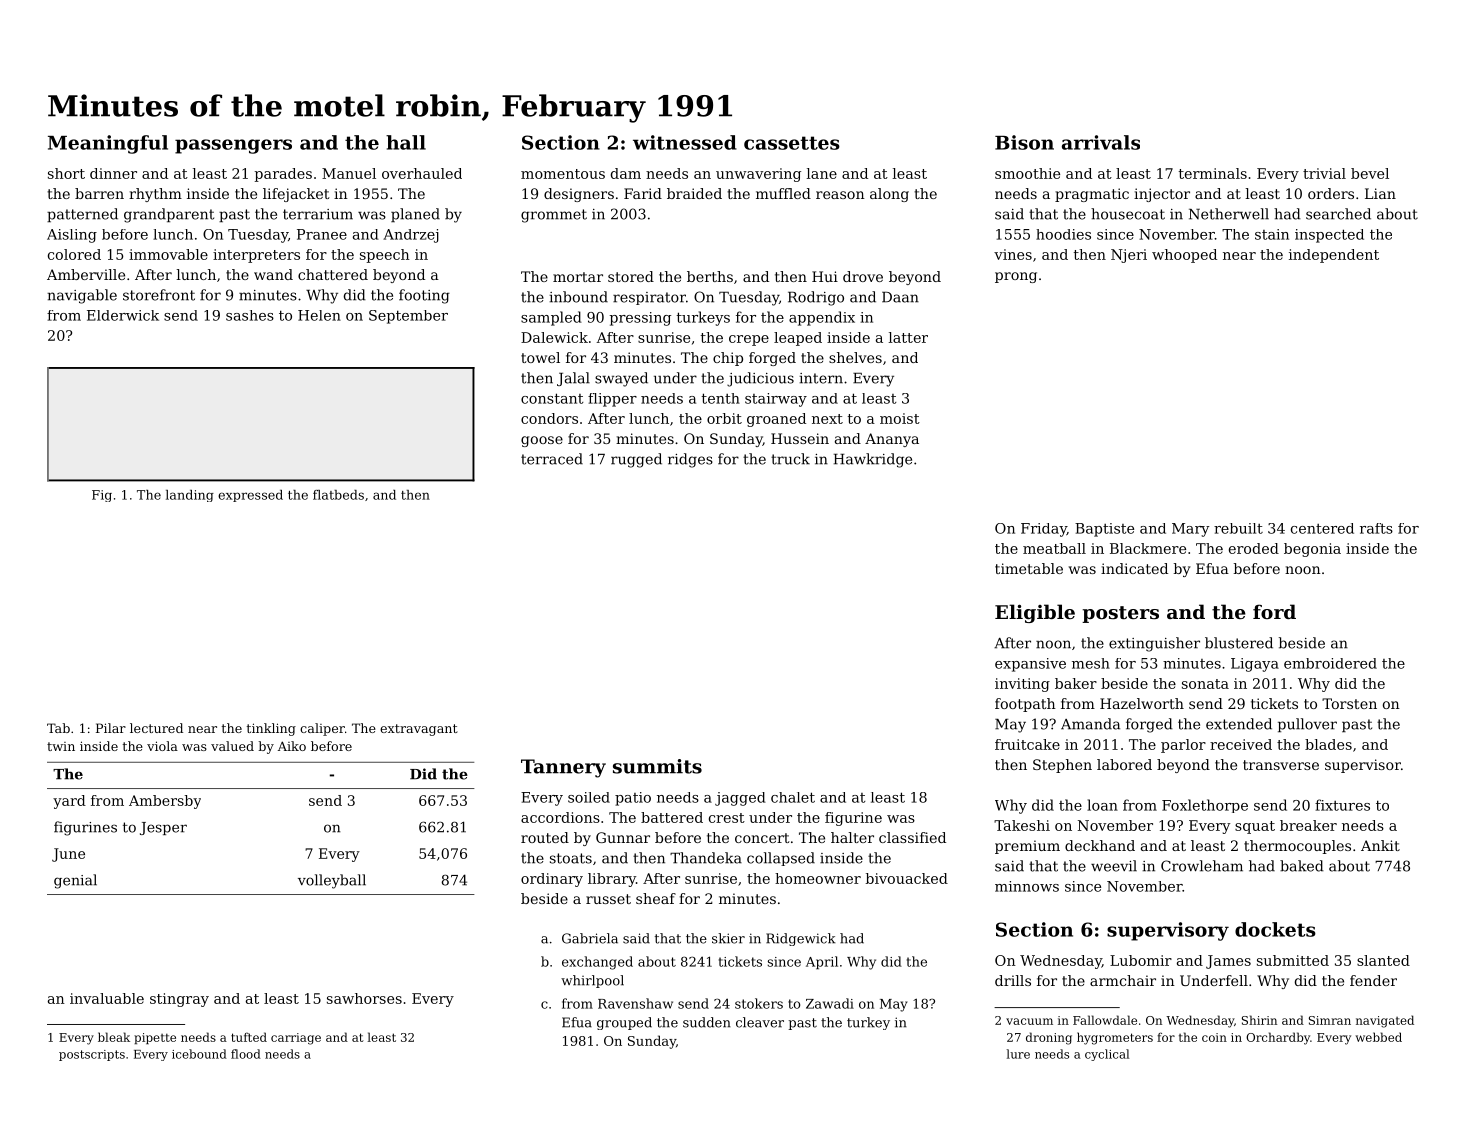 The height and width of the screenshot is (1135, 1469). What do you see at coordinates (332, 881) in the screenshot?
I see `volleyball` at bounding box center [332, 881].
